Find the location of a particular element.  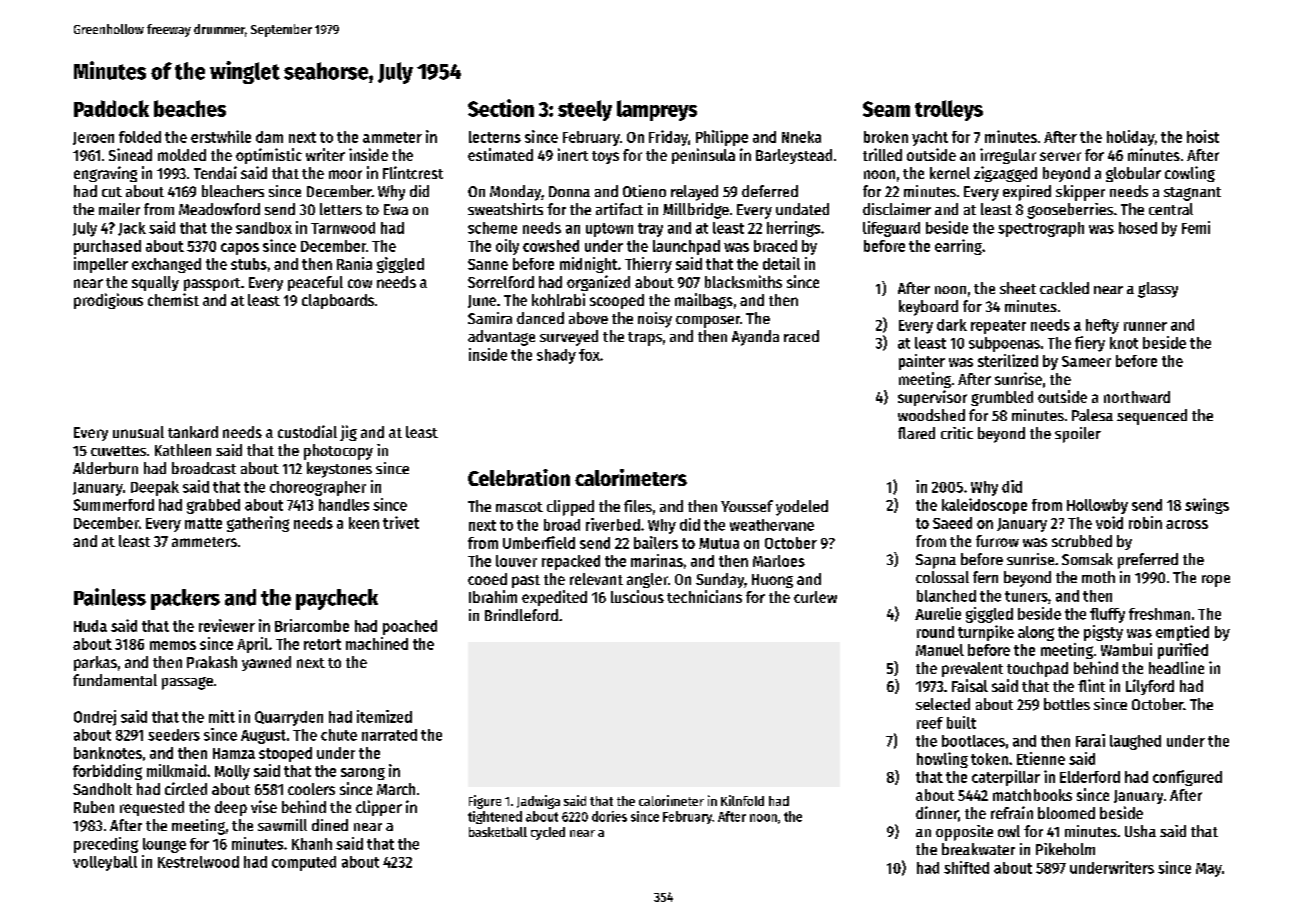

passage is located at coordinates (187, 683).
